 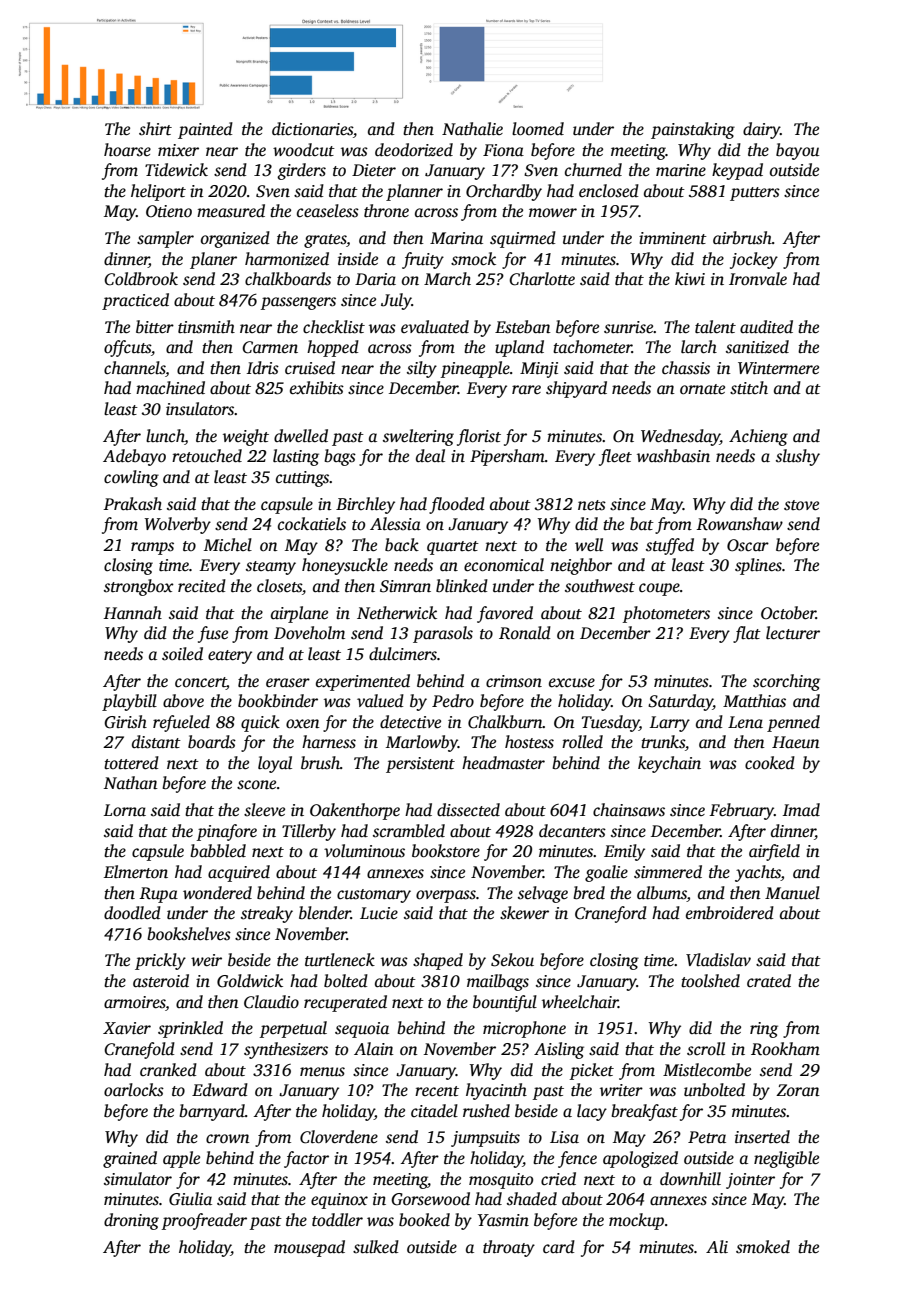 What do you see at coordinates (165, 239) in the page?
I see `sampler` at bounding box center [165, 239].
